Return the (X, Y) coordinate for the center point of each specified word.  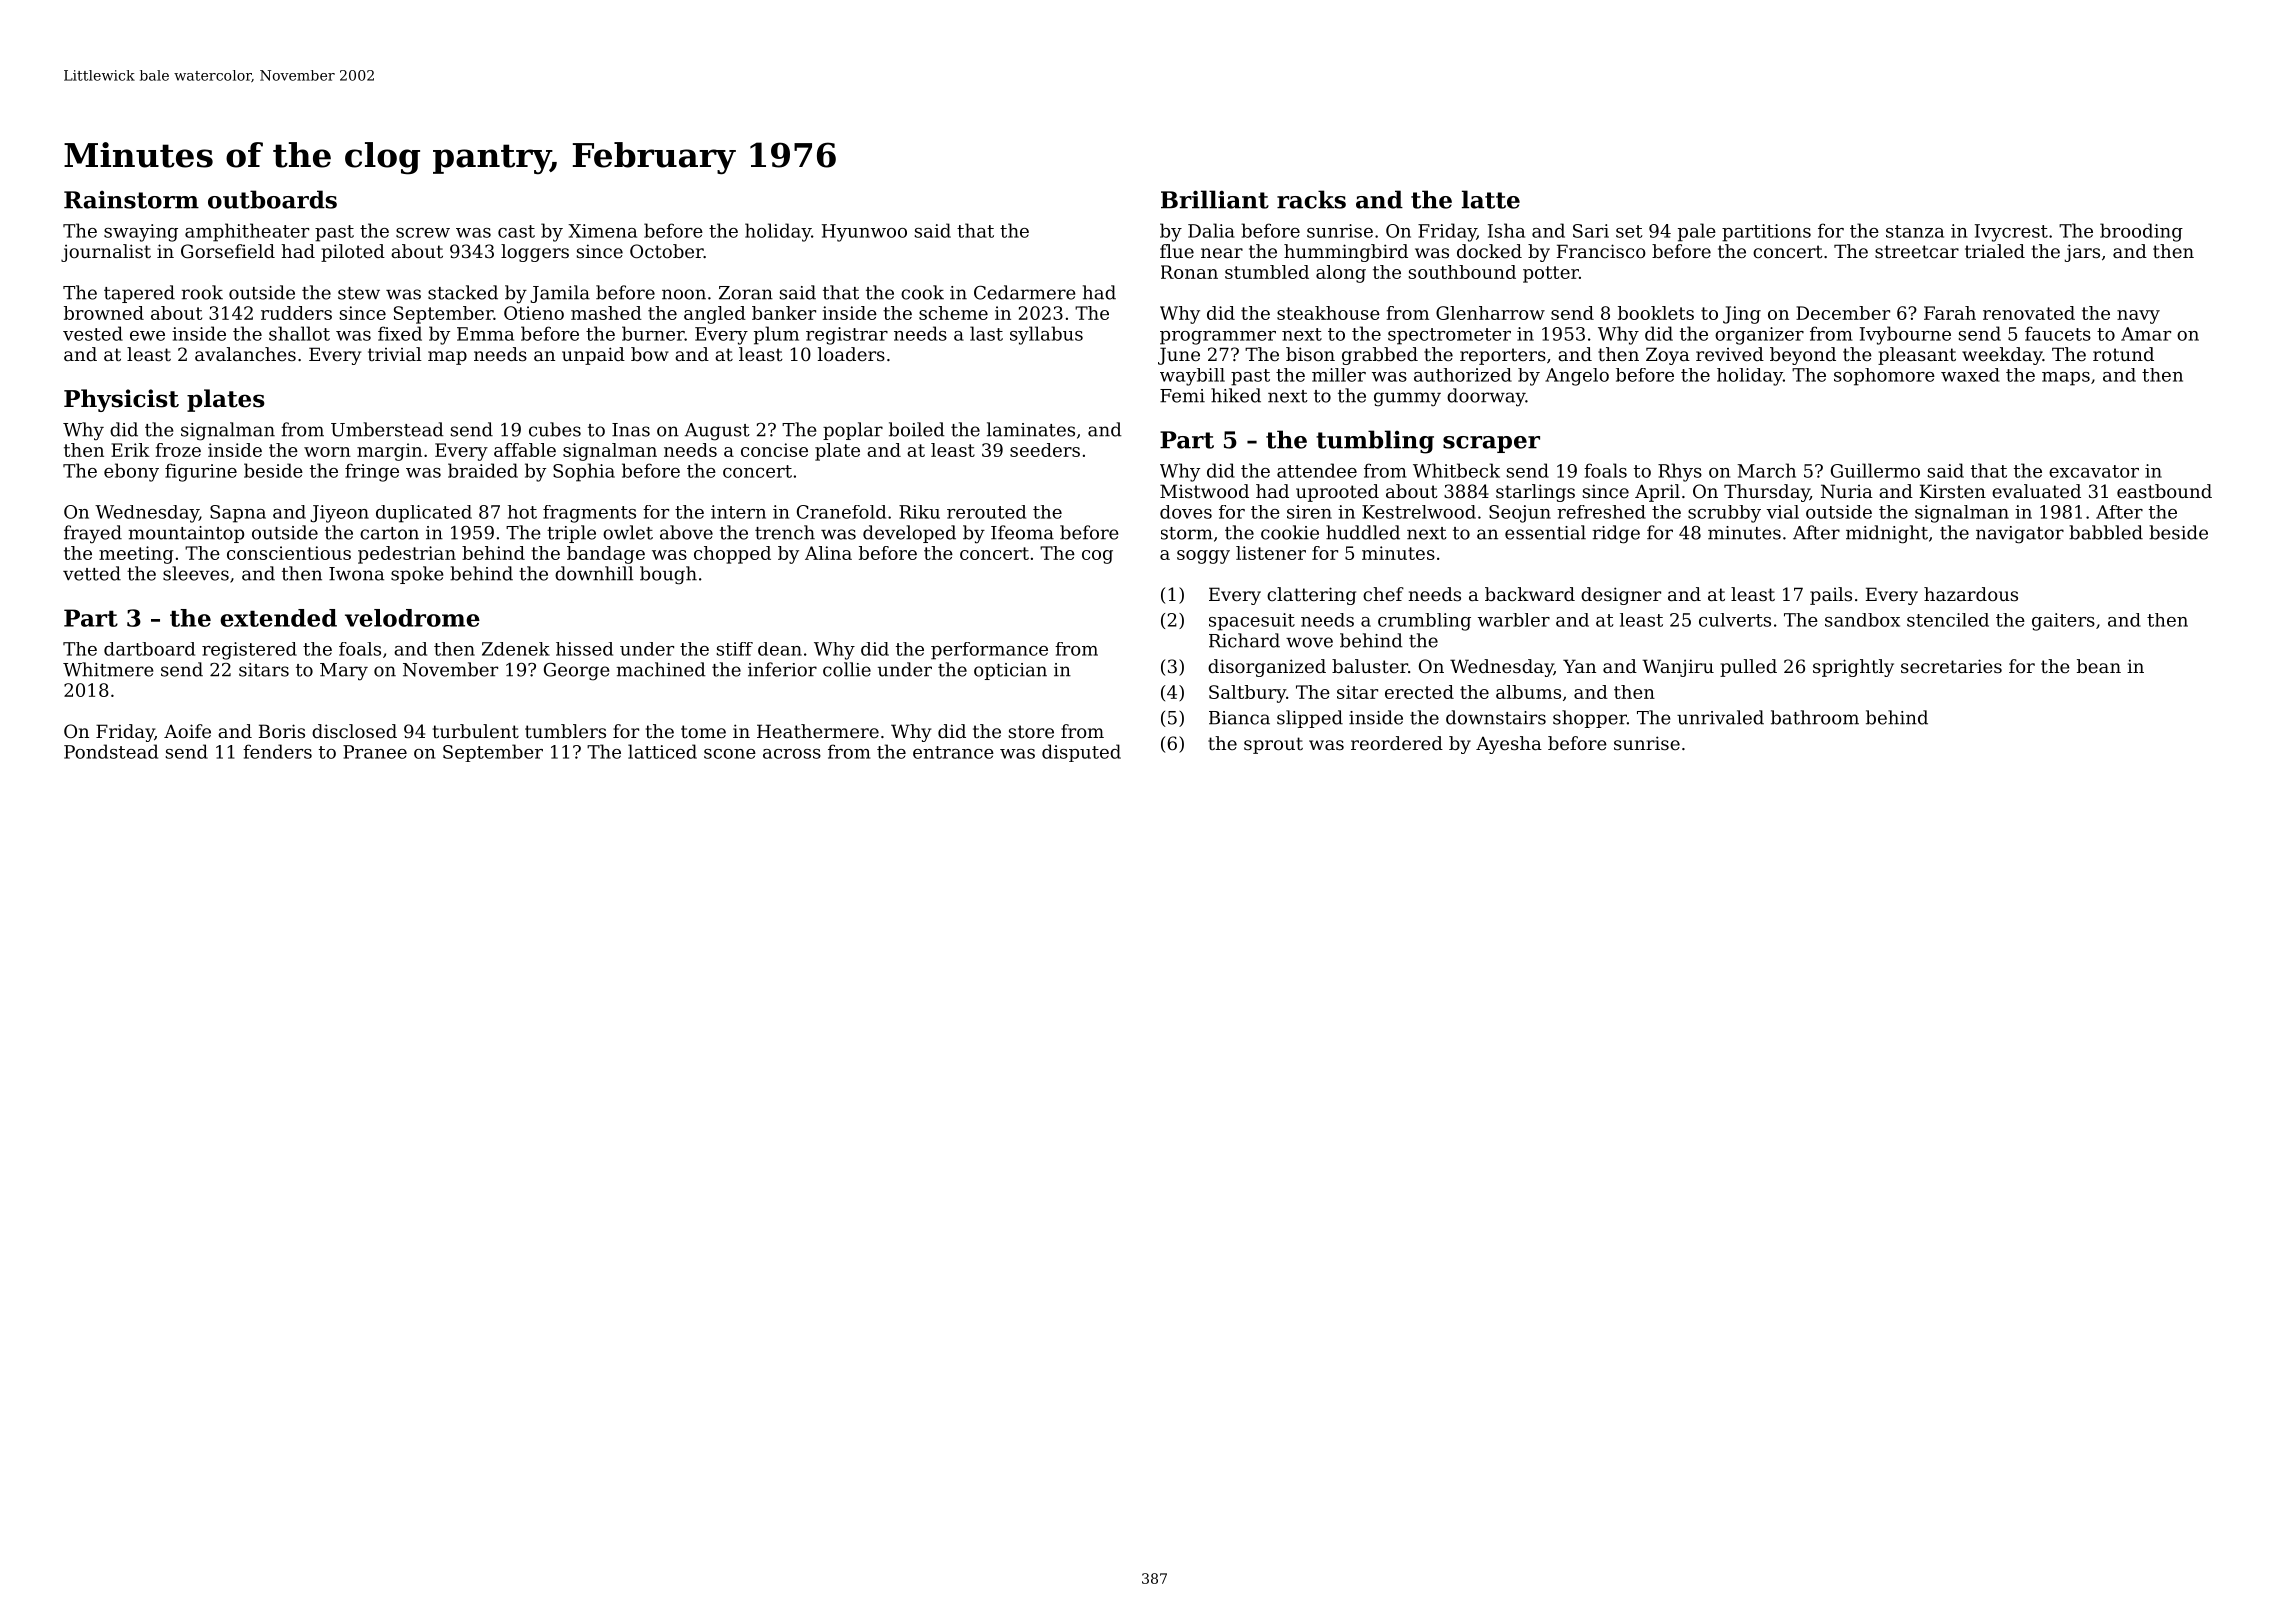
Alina (828, 553)
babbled (2106, 532)
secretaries (1951, 666)
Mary (344, 672)
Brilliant (1215, 199)
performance (989, 651)
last (986, 333)
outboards (272, 199)
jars (2082, 253)
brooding (2141, 232)
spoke (417, 575)
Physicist (121, 400)
